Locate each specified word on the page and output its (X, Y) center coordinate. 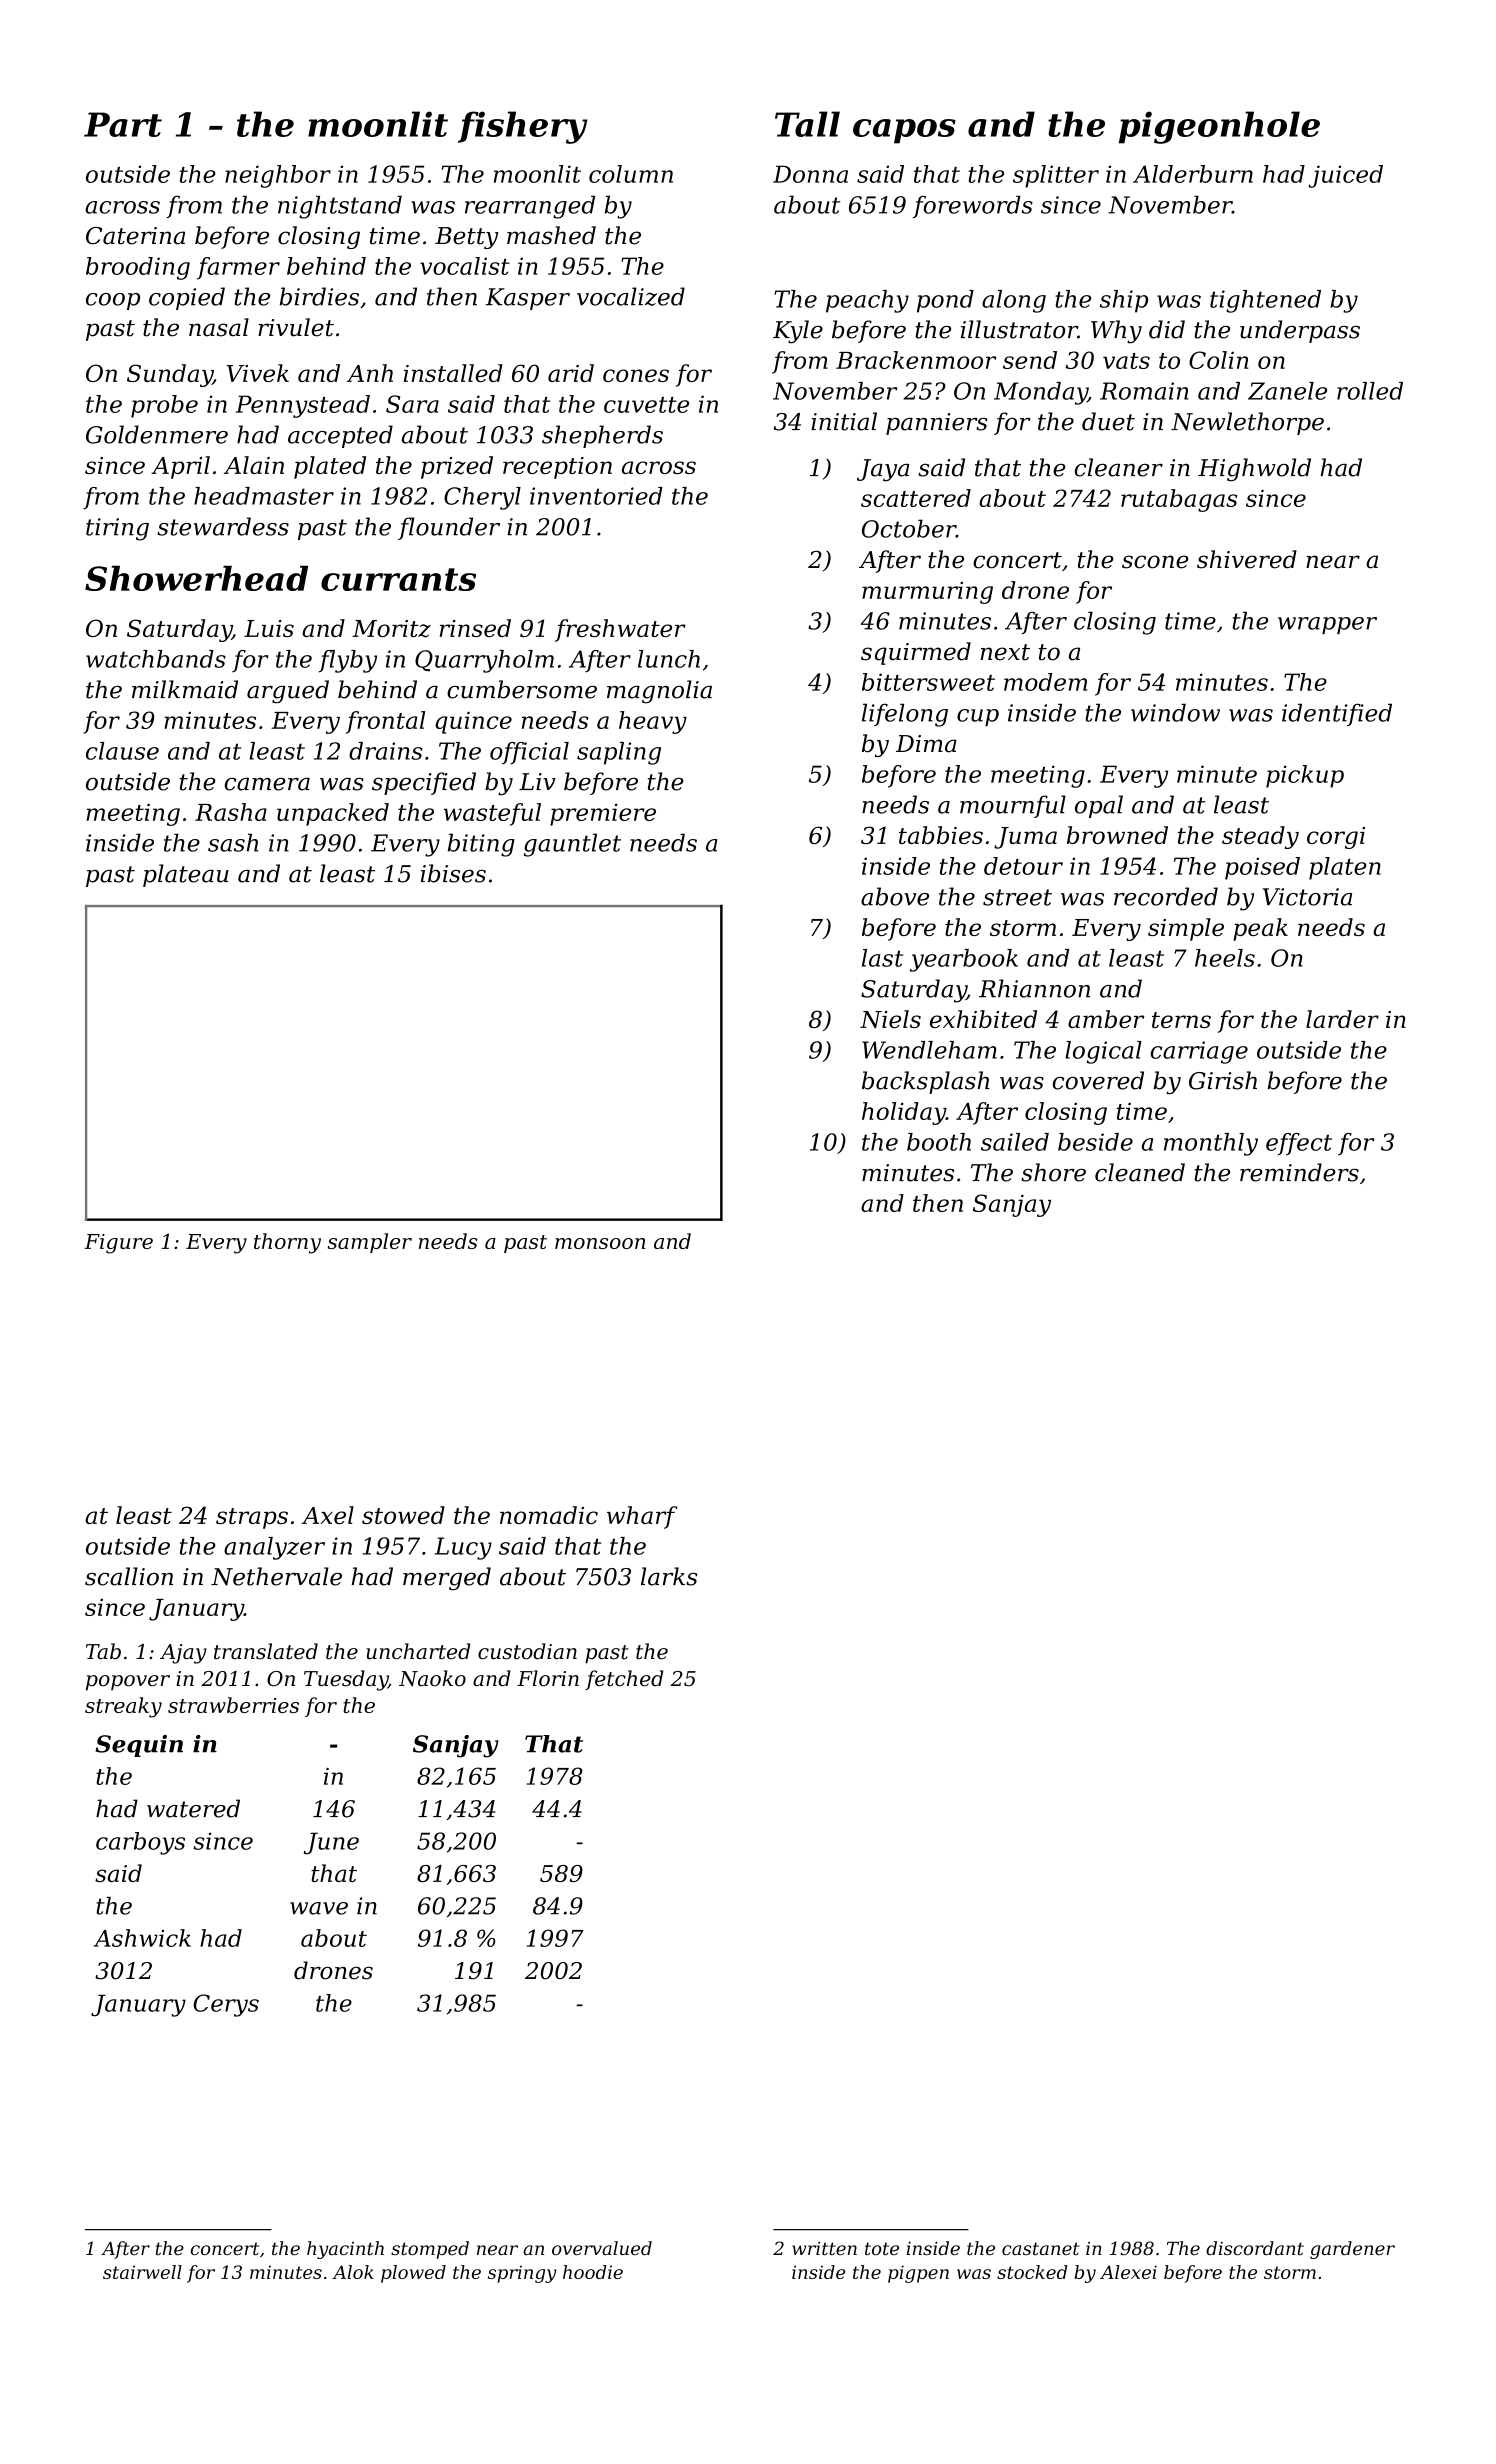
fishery (522, 127)
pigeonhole (1219, 127)
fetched (624, 1680)
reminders (1299, 1172)
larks (669, 1576)
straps (252, 1518)
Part (123, 124)
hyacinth (345, 2250)
